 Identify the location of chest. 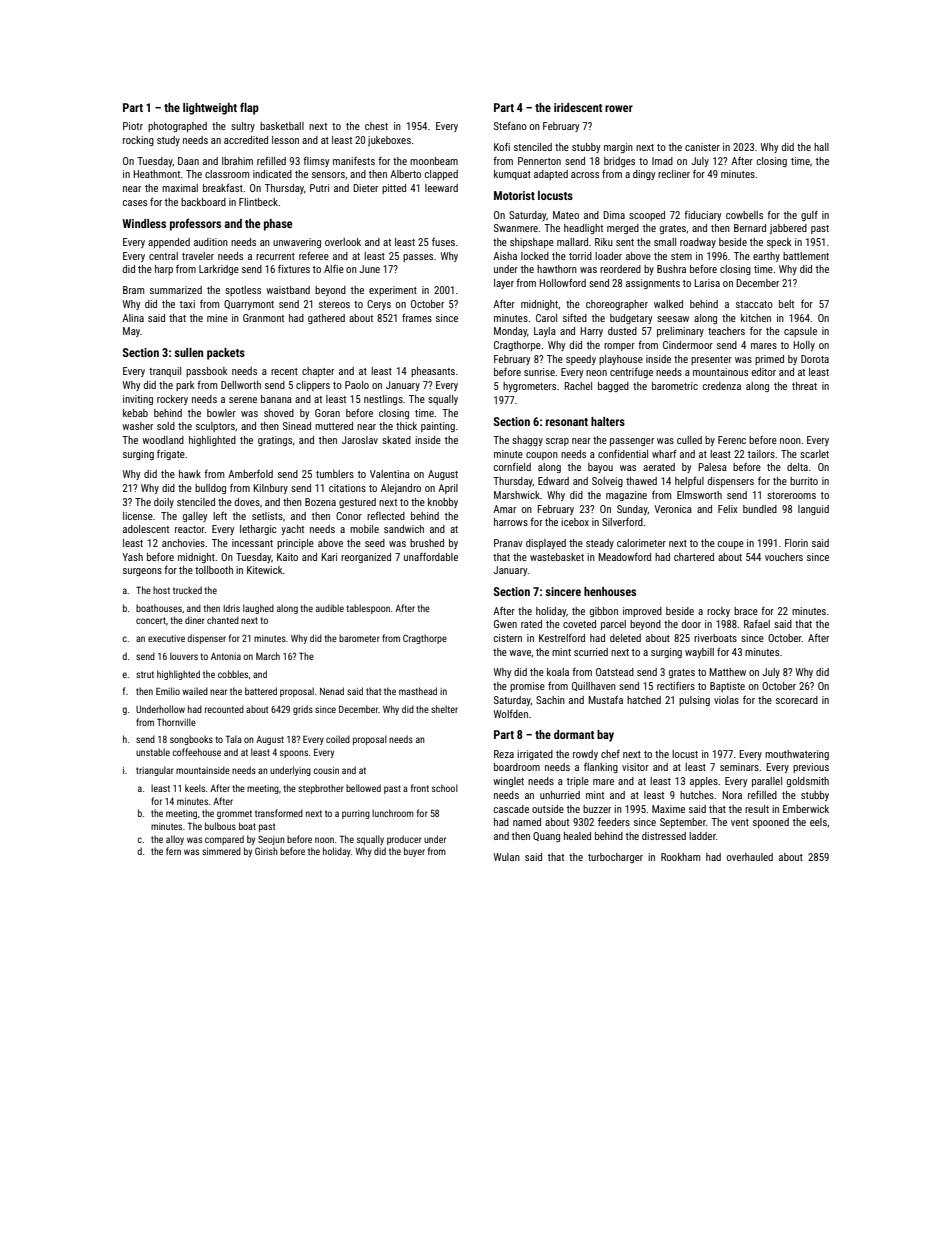
(376, 126).
